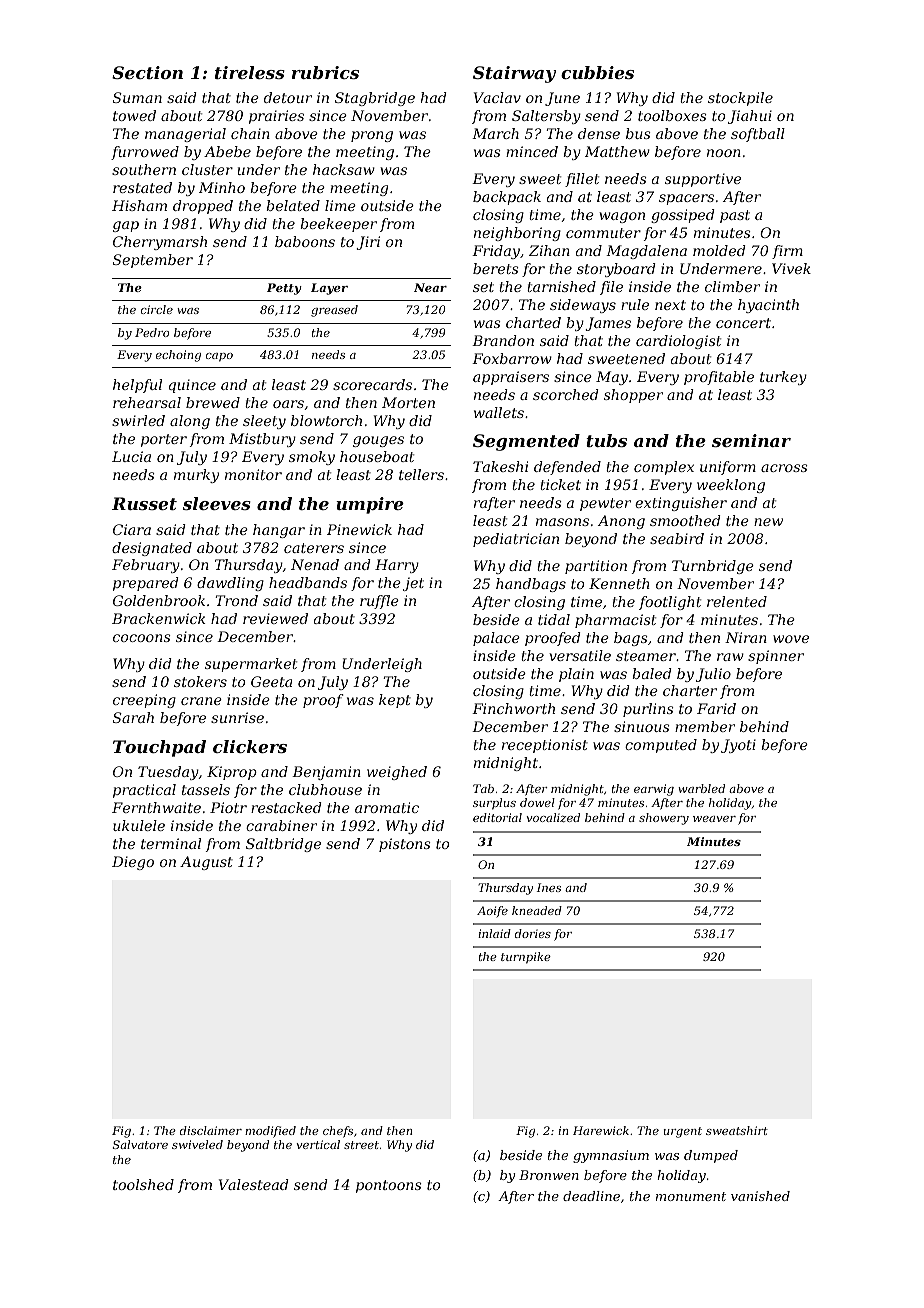 This image has width=924, height=1308. I want to click on chefs, so click(338, 1132).
